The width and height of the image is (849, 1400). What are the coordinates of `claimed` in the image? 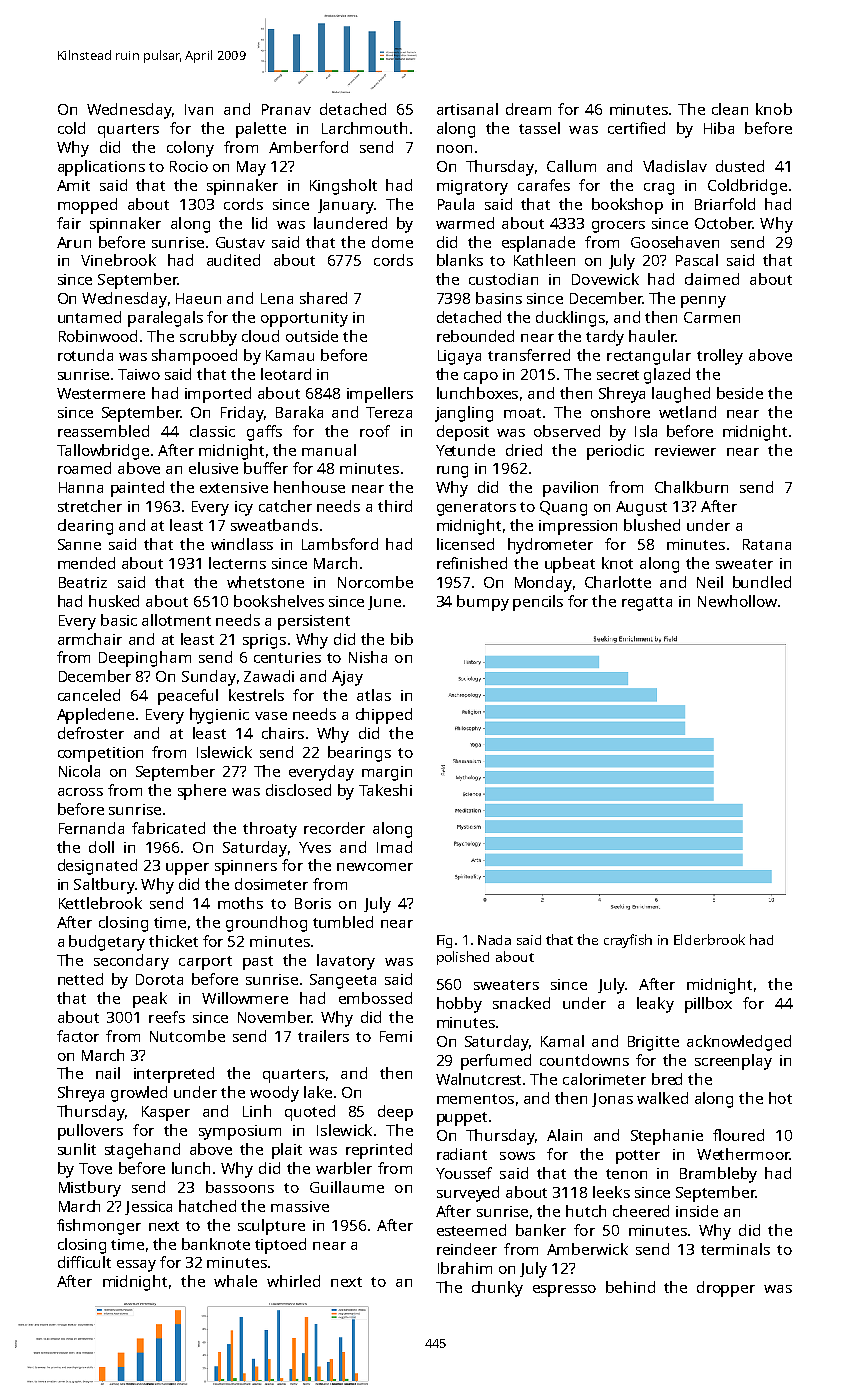 It's located at (712, 279).
